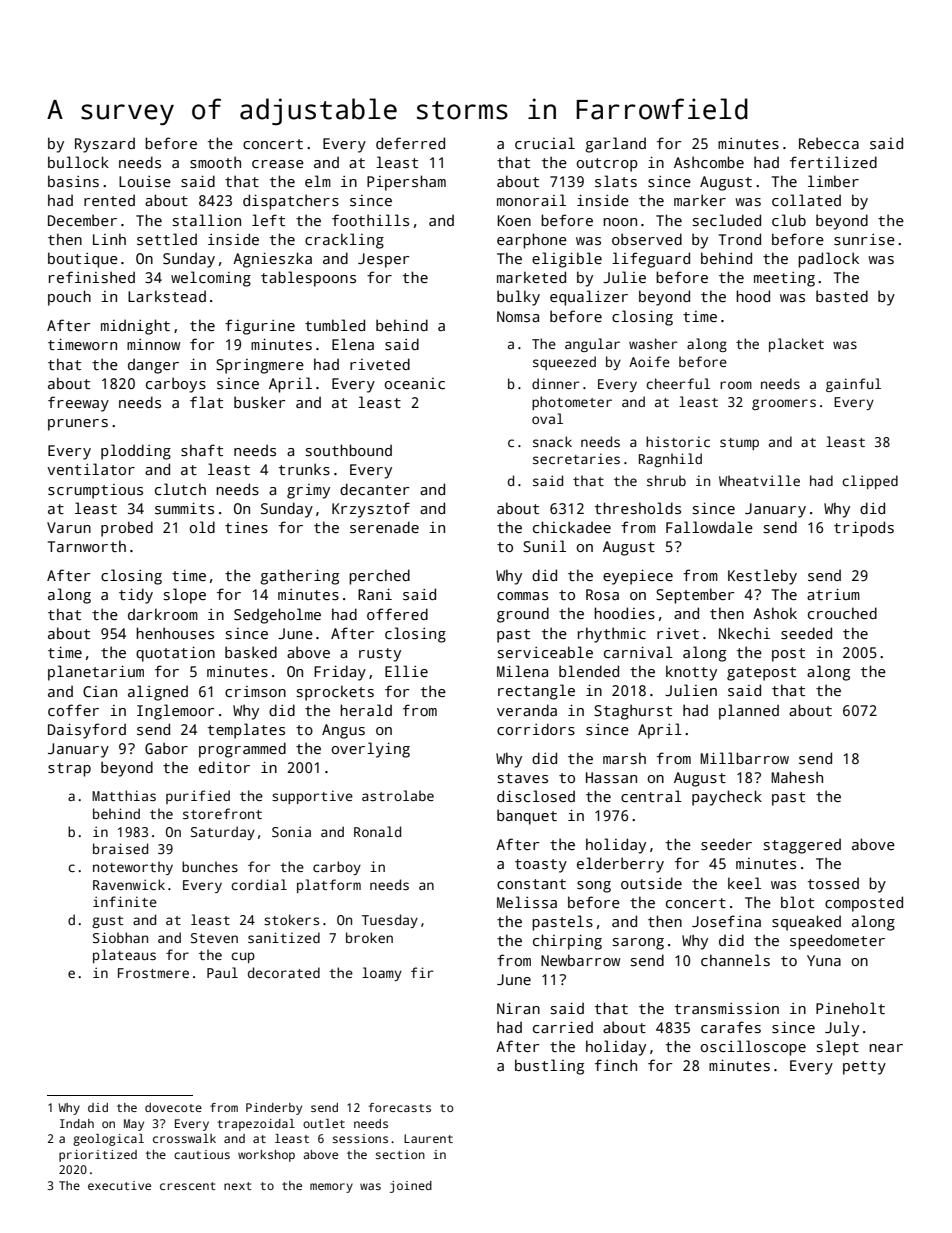  What do you see at coordinates (188, 1186) in the document?
I see `crescent` at bounding box center [188, 1186].
